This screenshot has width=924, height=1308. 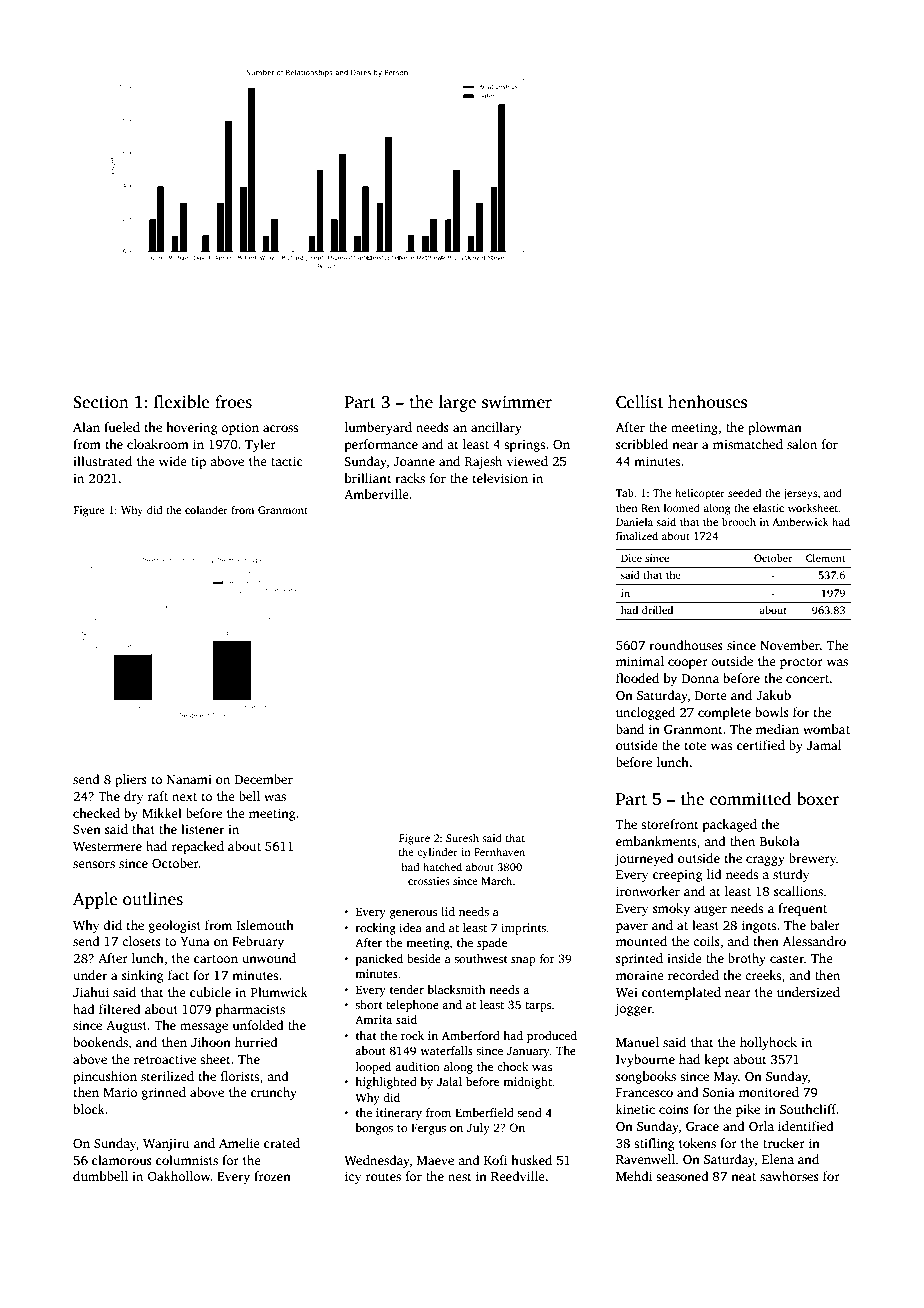 I want to click on swimmer, so click(x=517, y=402).
